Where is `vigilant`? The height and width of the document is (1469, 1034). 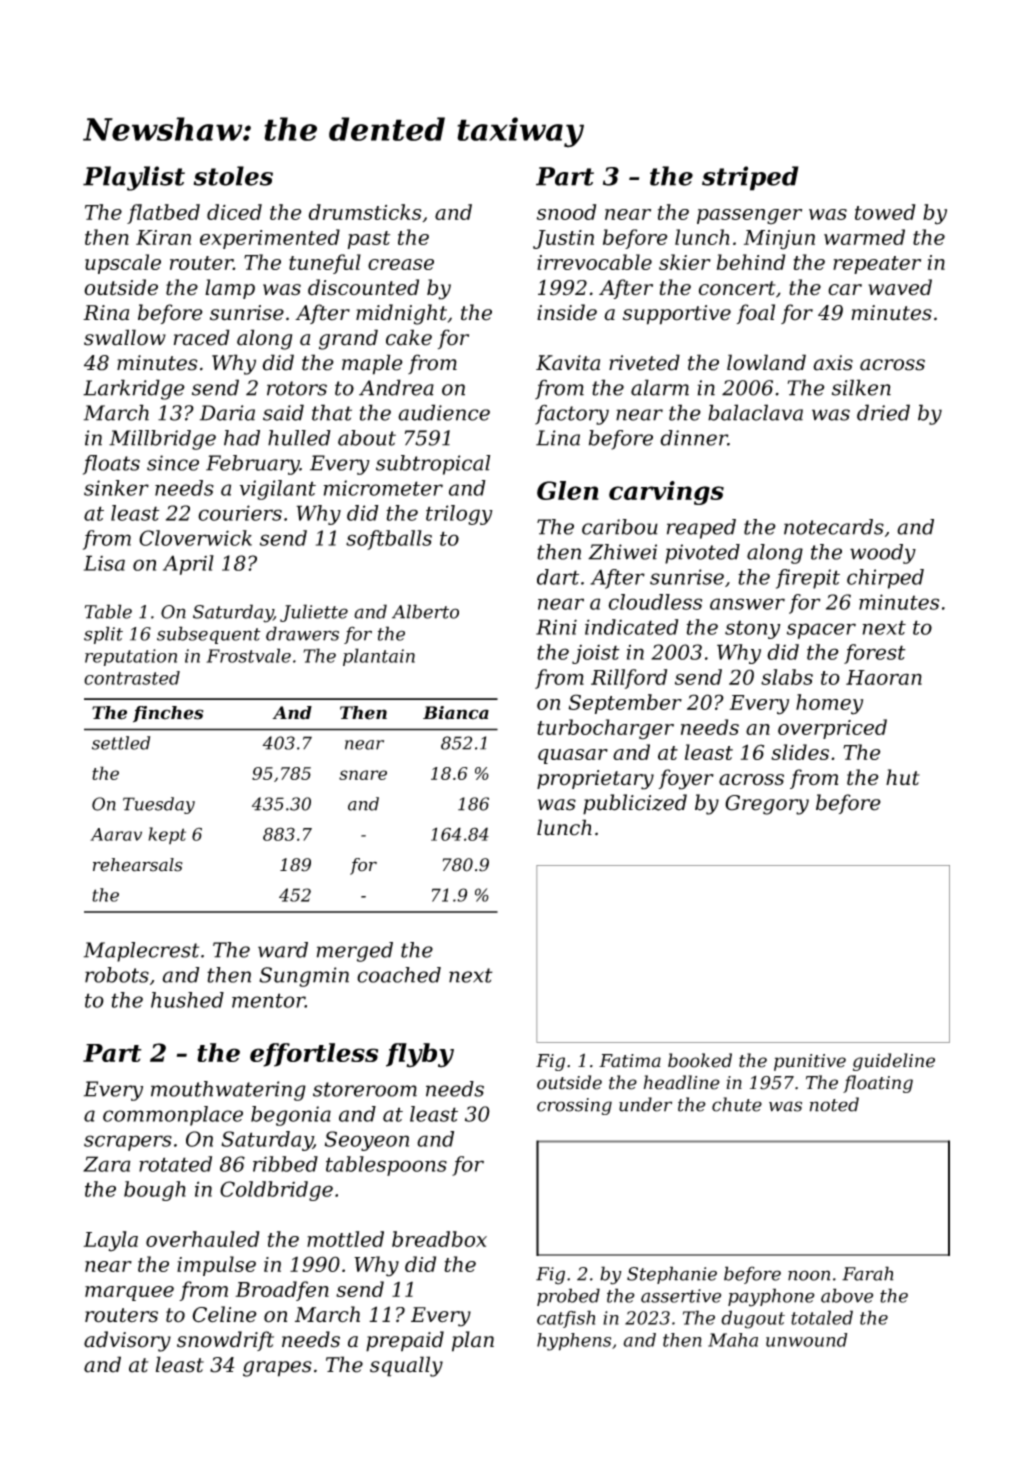
vigilant is located at coordinates (278, 490).
